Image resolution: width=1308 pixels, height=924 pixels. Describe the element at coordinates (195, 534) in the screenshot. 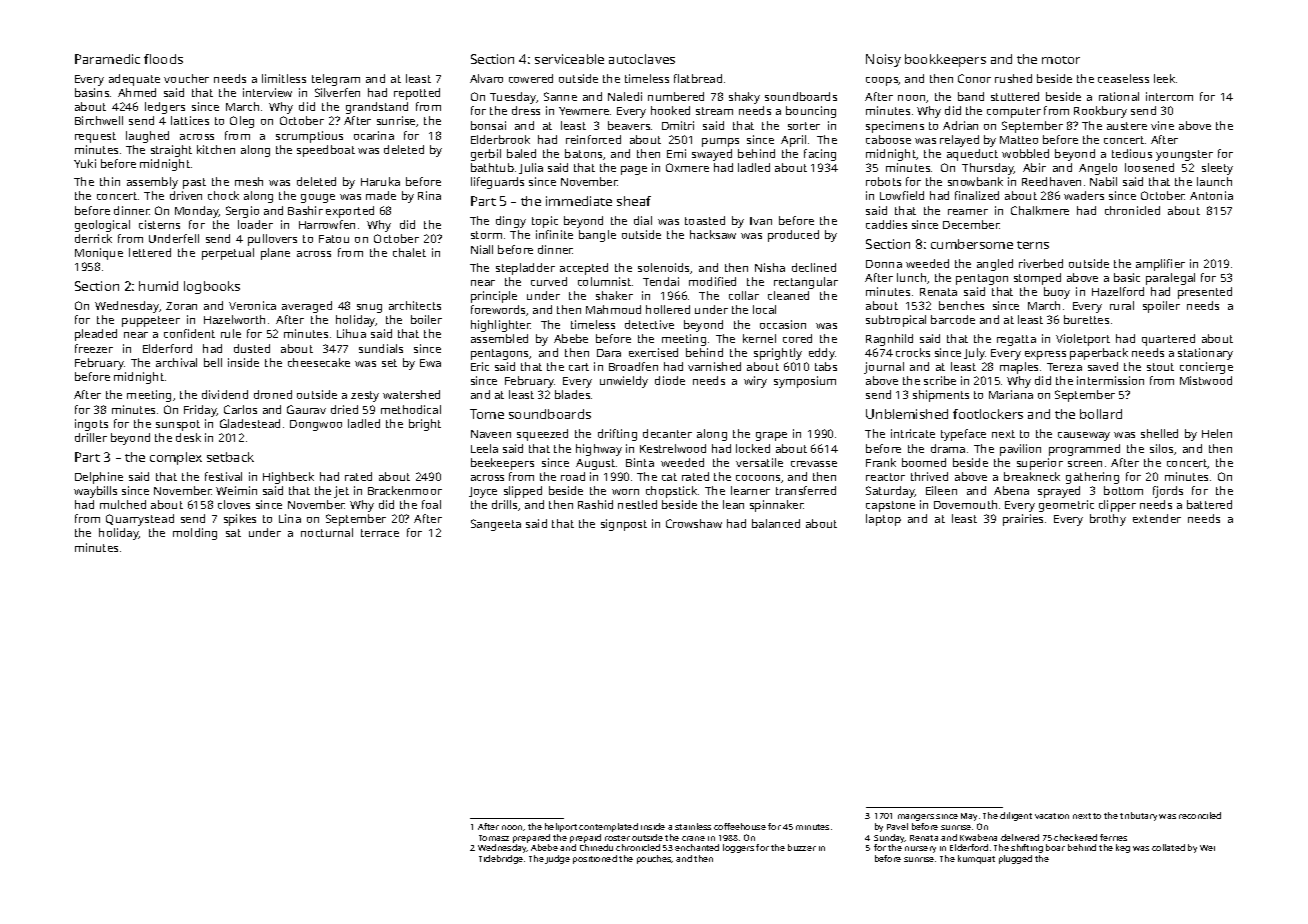

I see `molding` at that location.
